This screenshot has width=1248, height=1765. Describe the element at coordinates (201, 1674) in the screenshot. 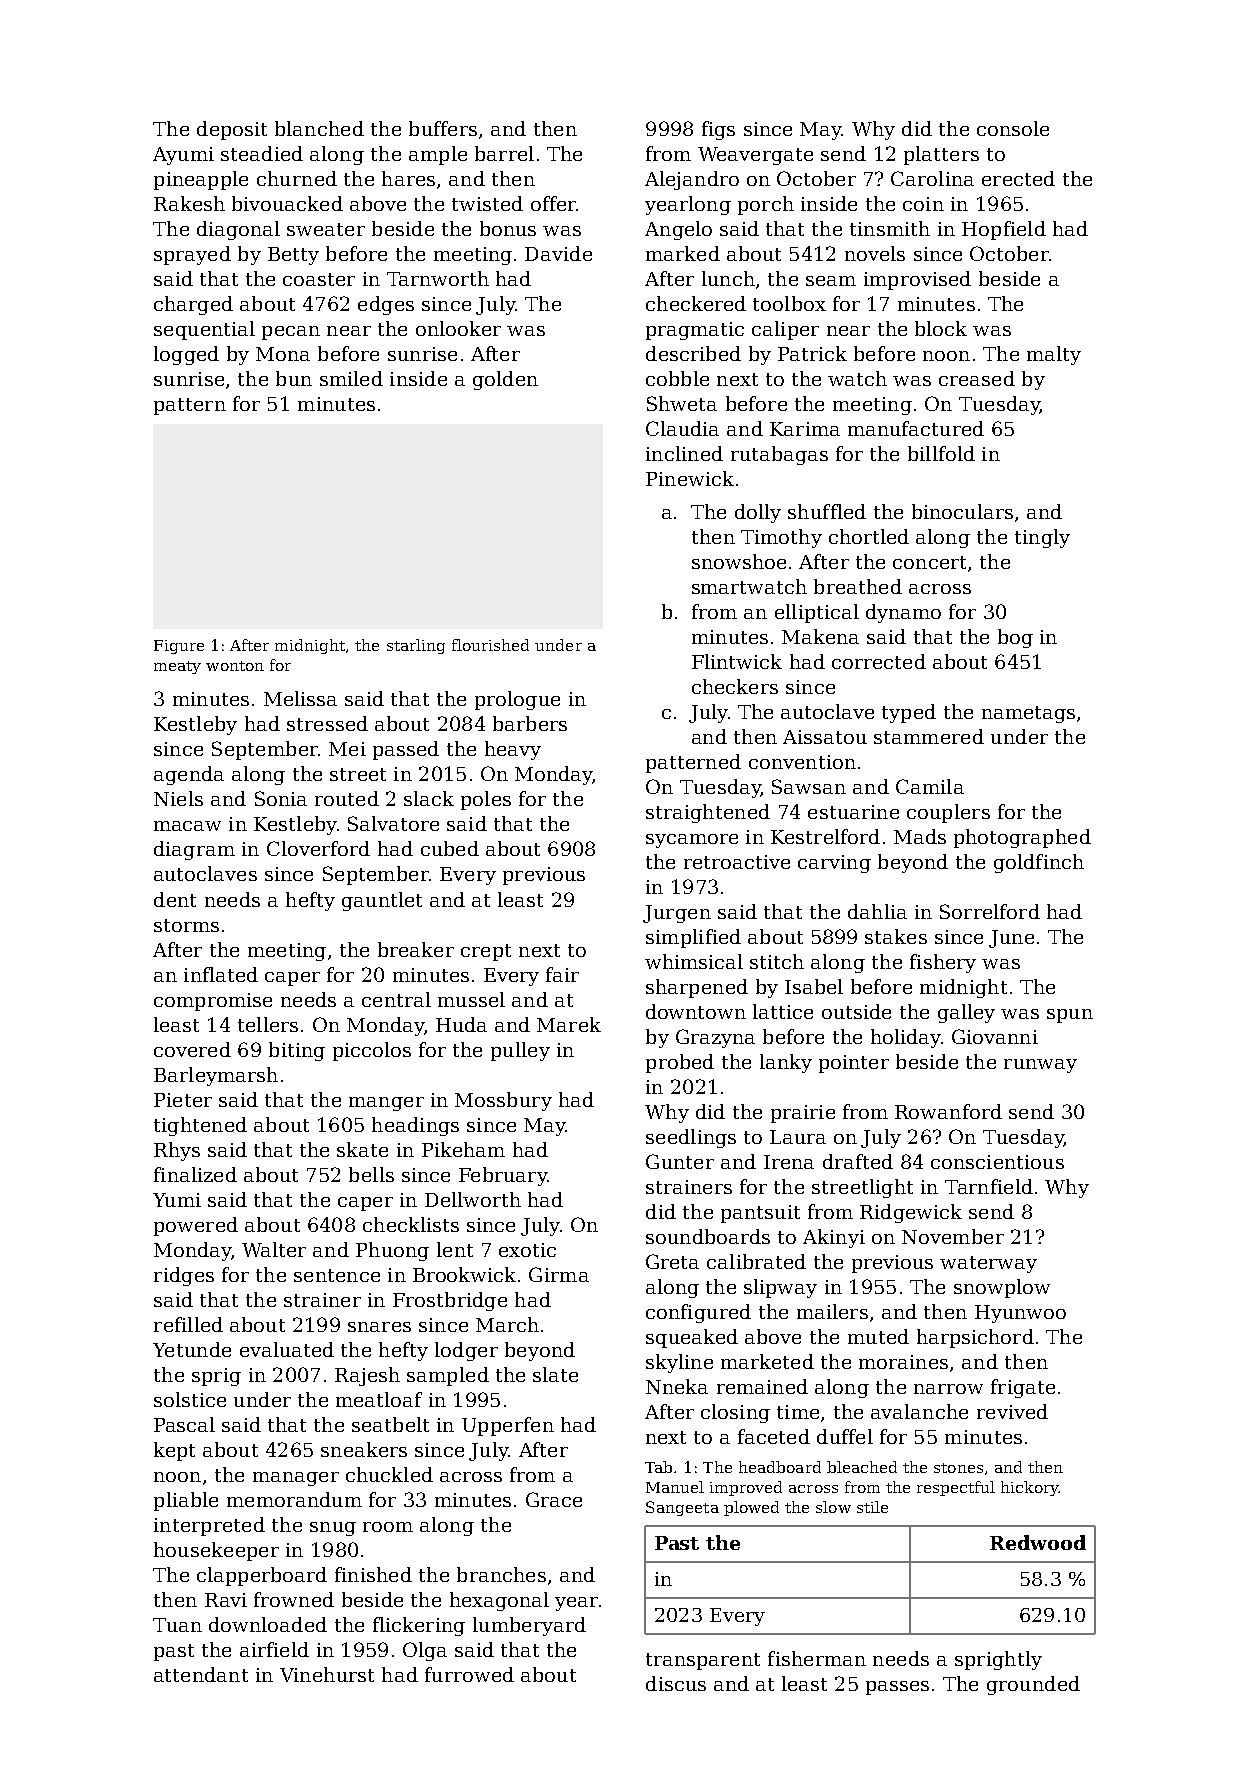

I see `attendant` at that location.
